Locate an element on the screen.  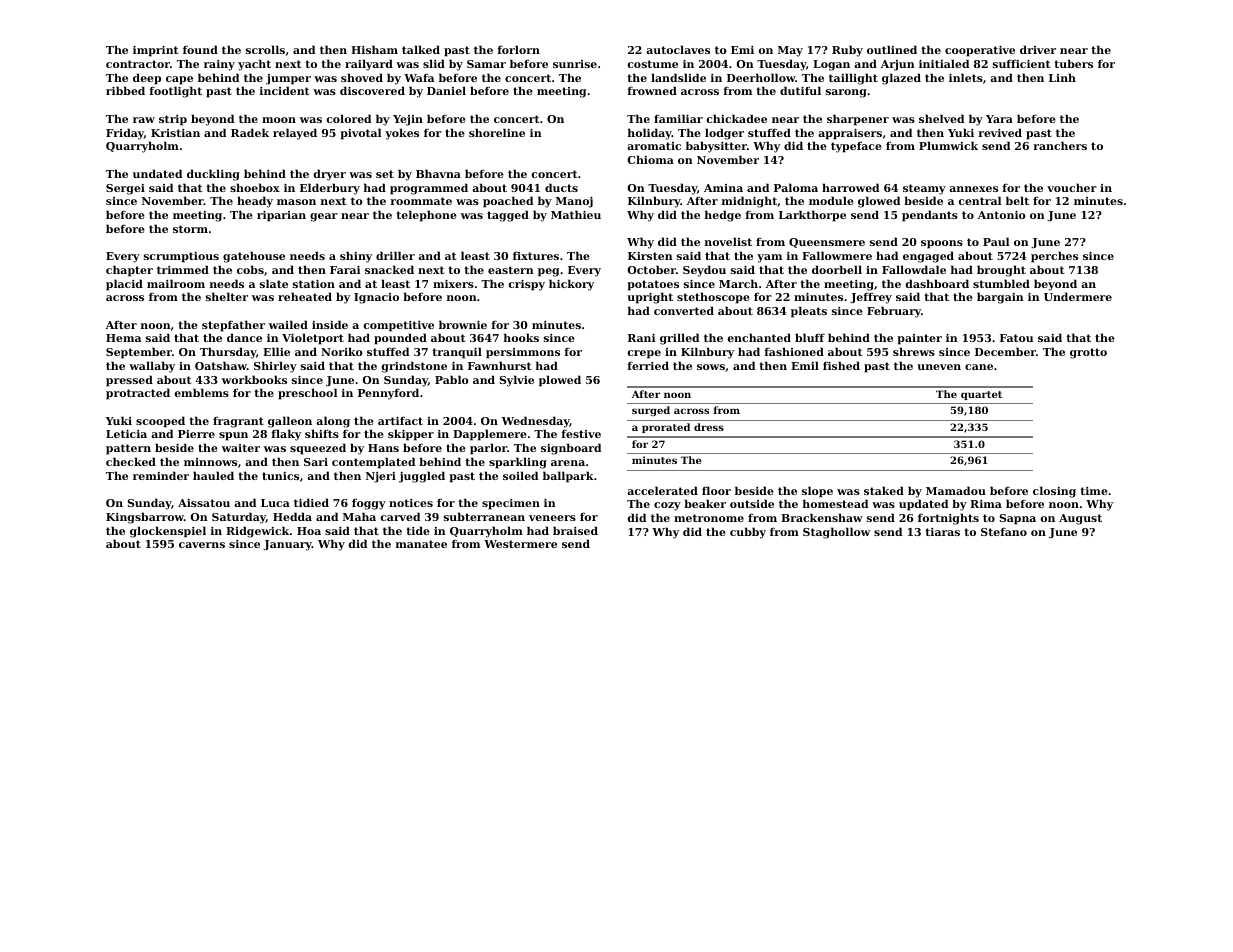
March is located at coordinates (738, 283).
